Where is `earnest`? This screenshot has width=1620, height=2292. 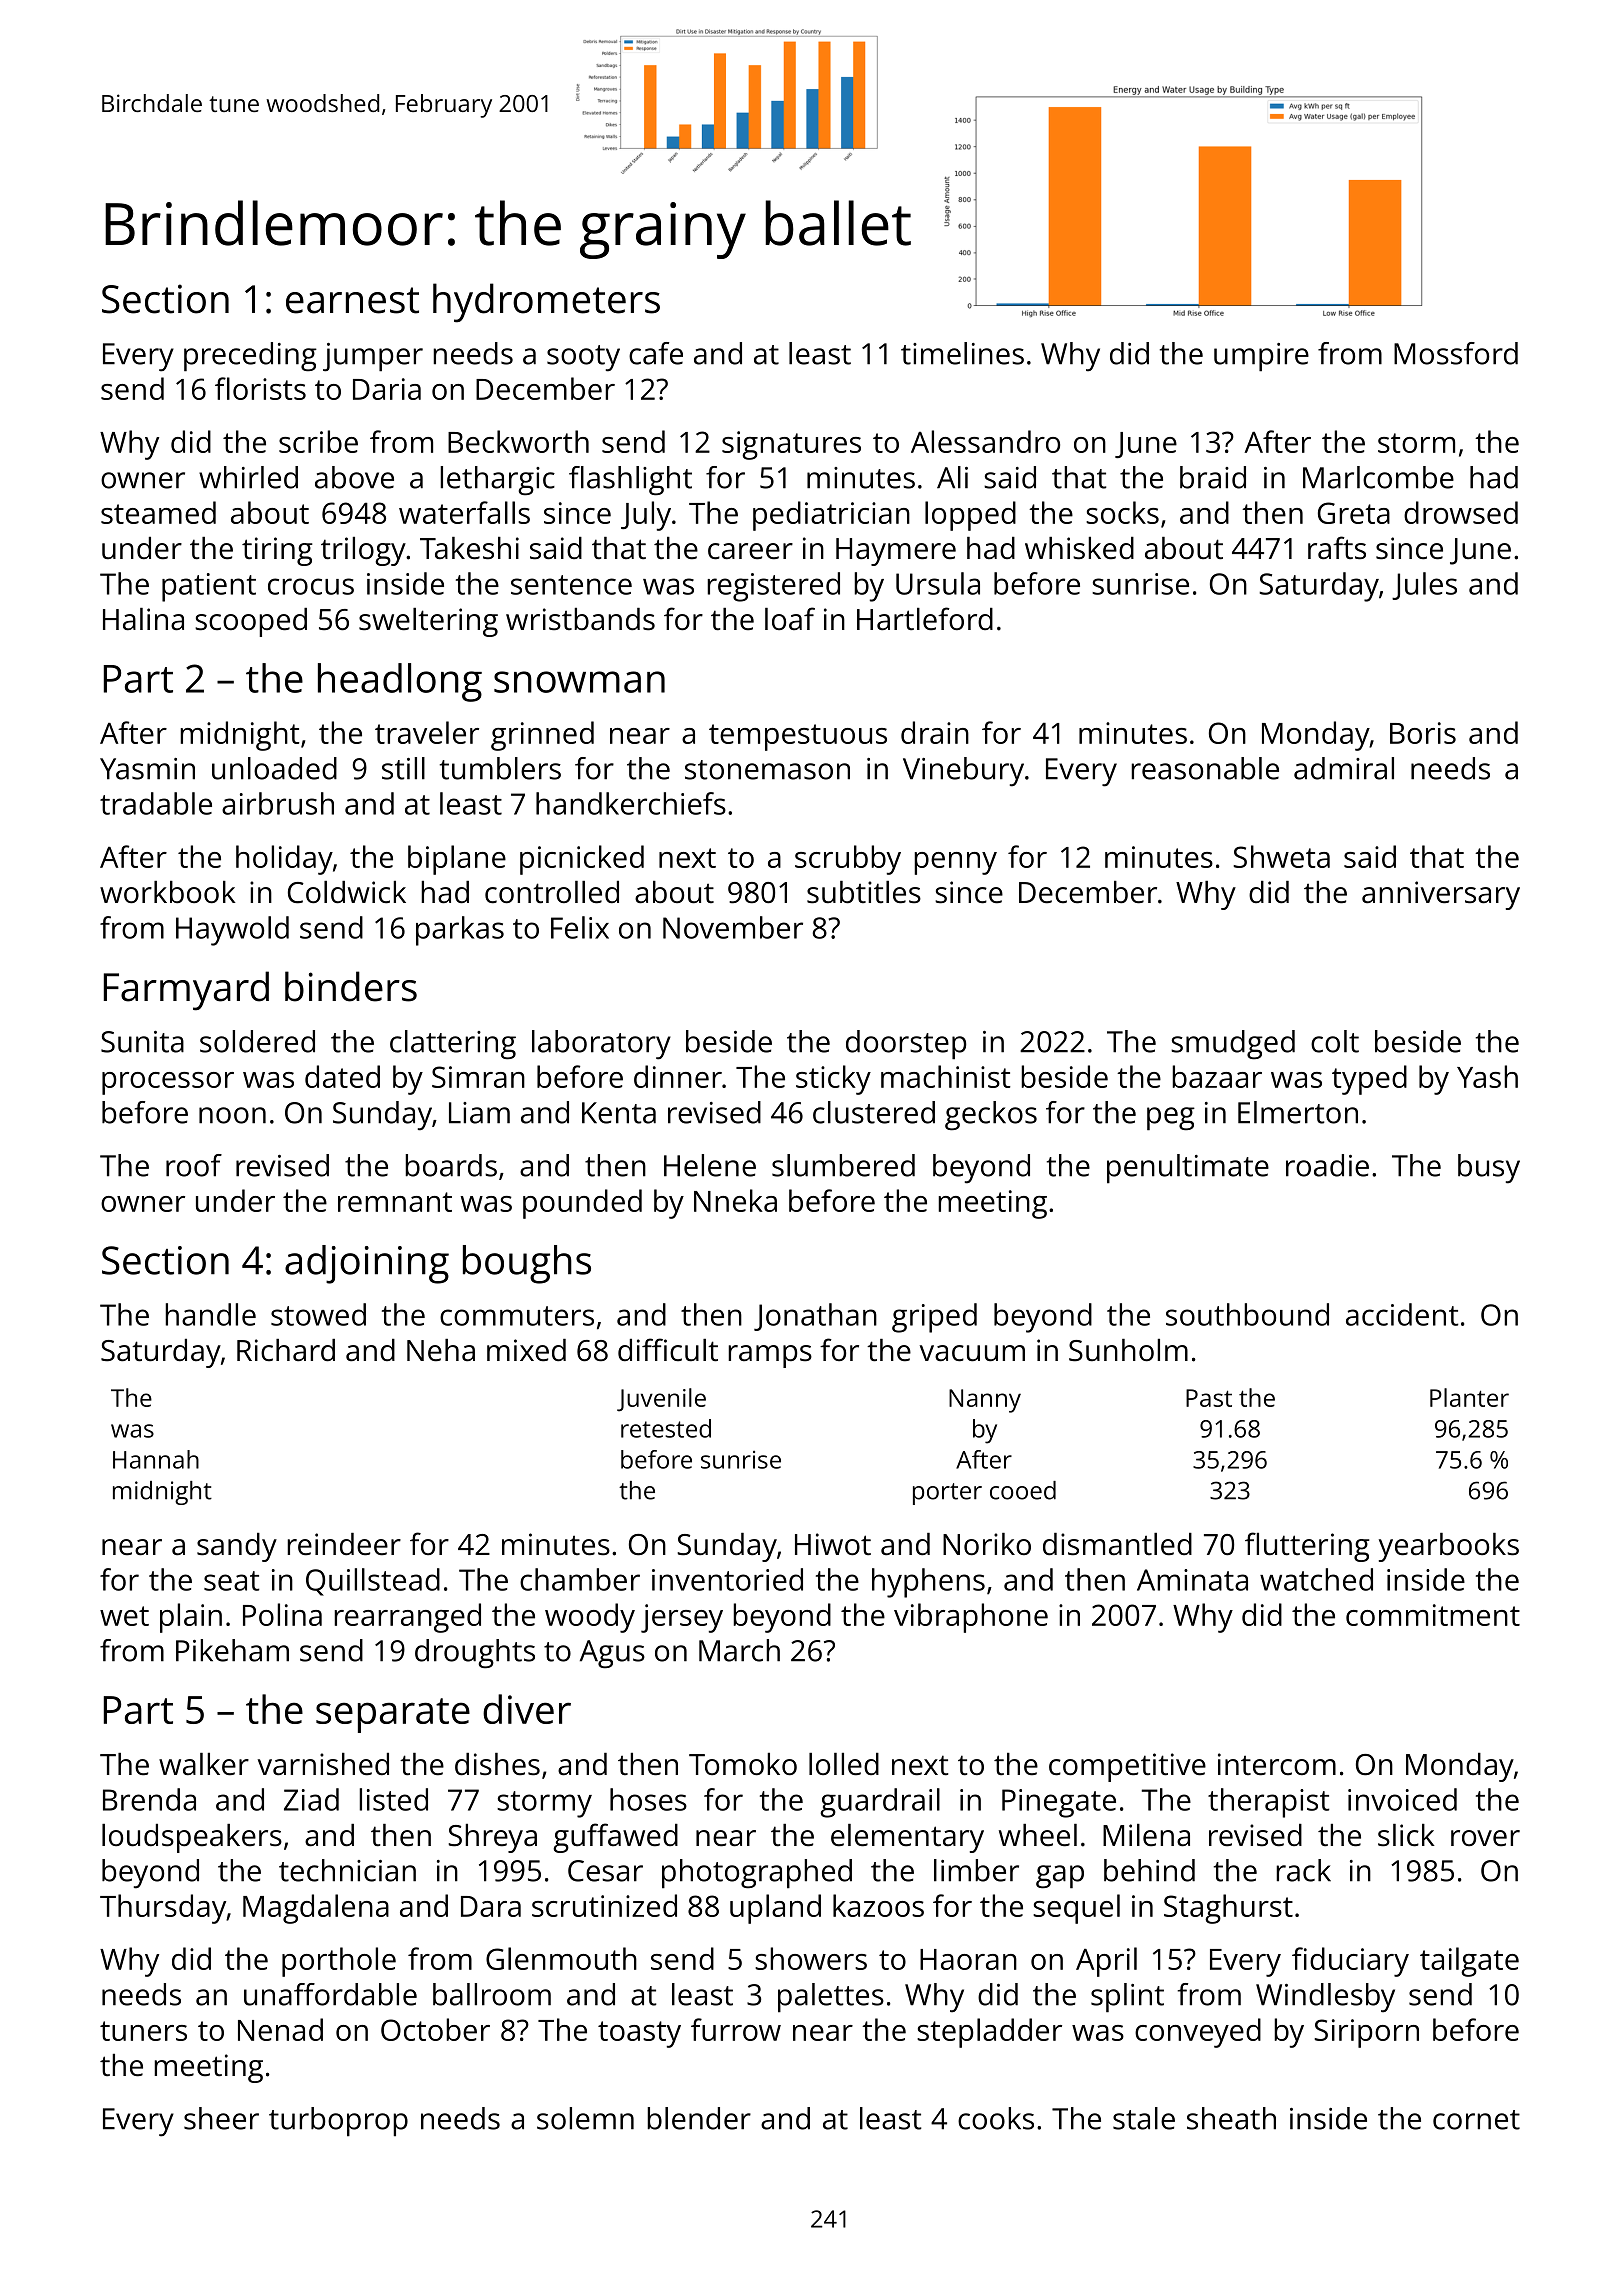 earnest is located at coordinates (352, 300).
